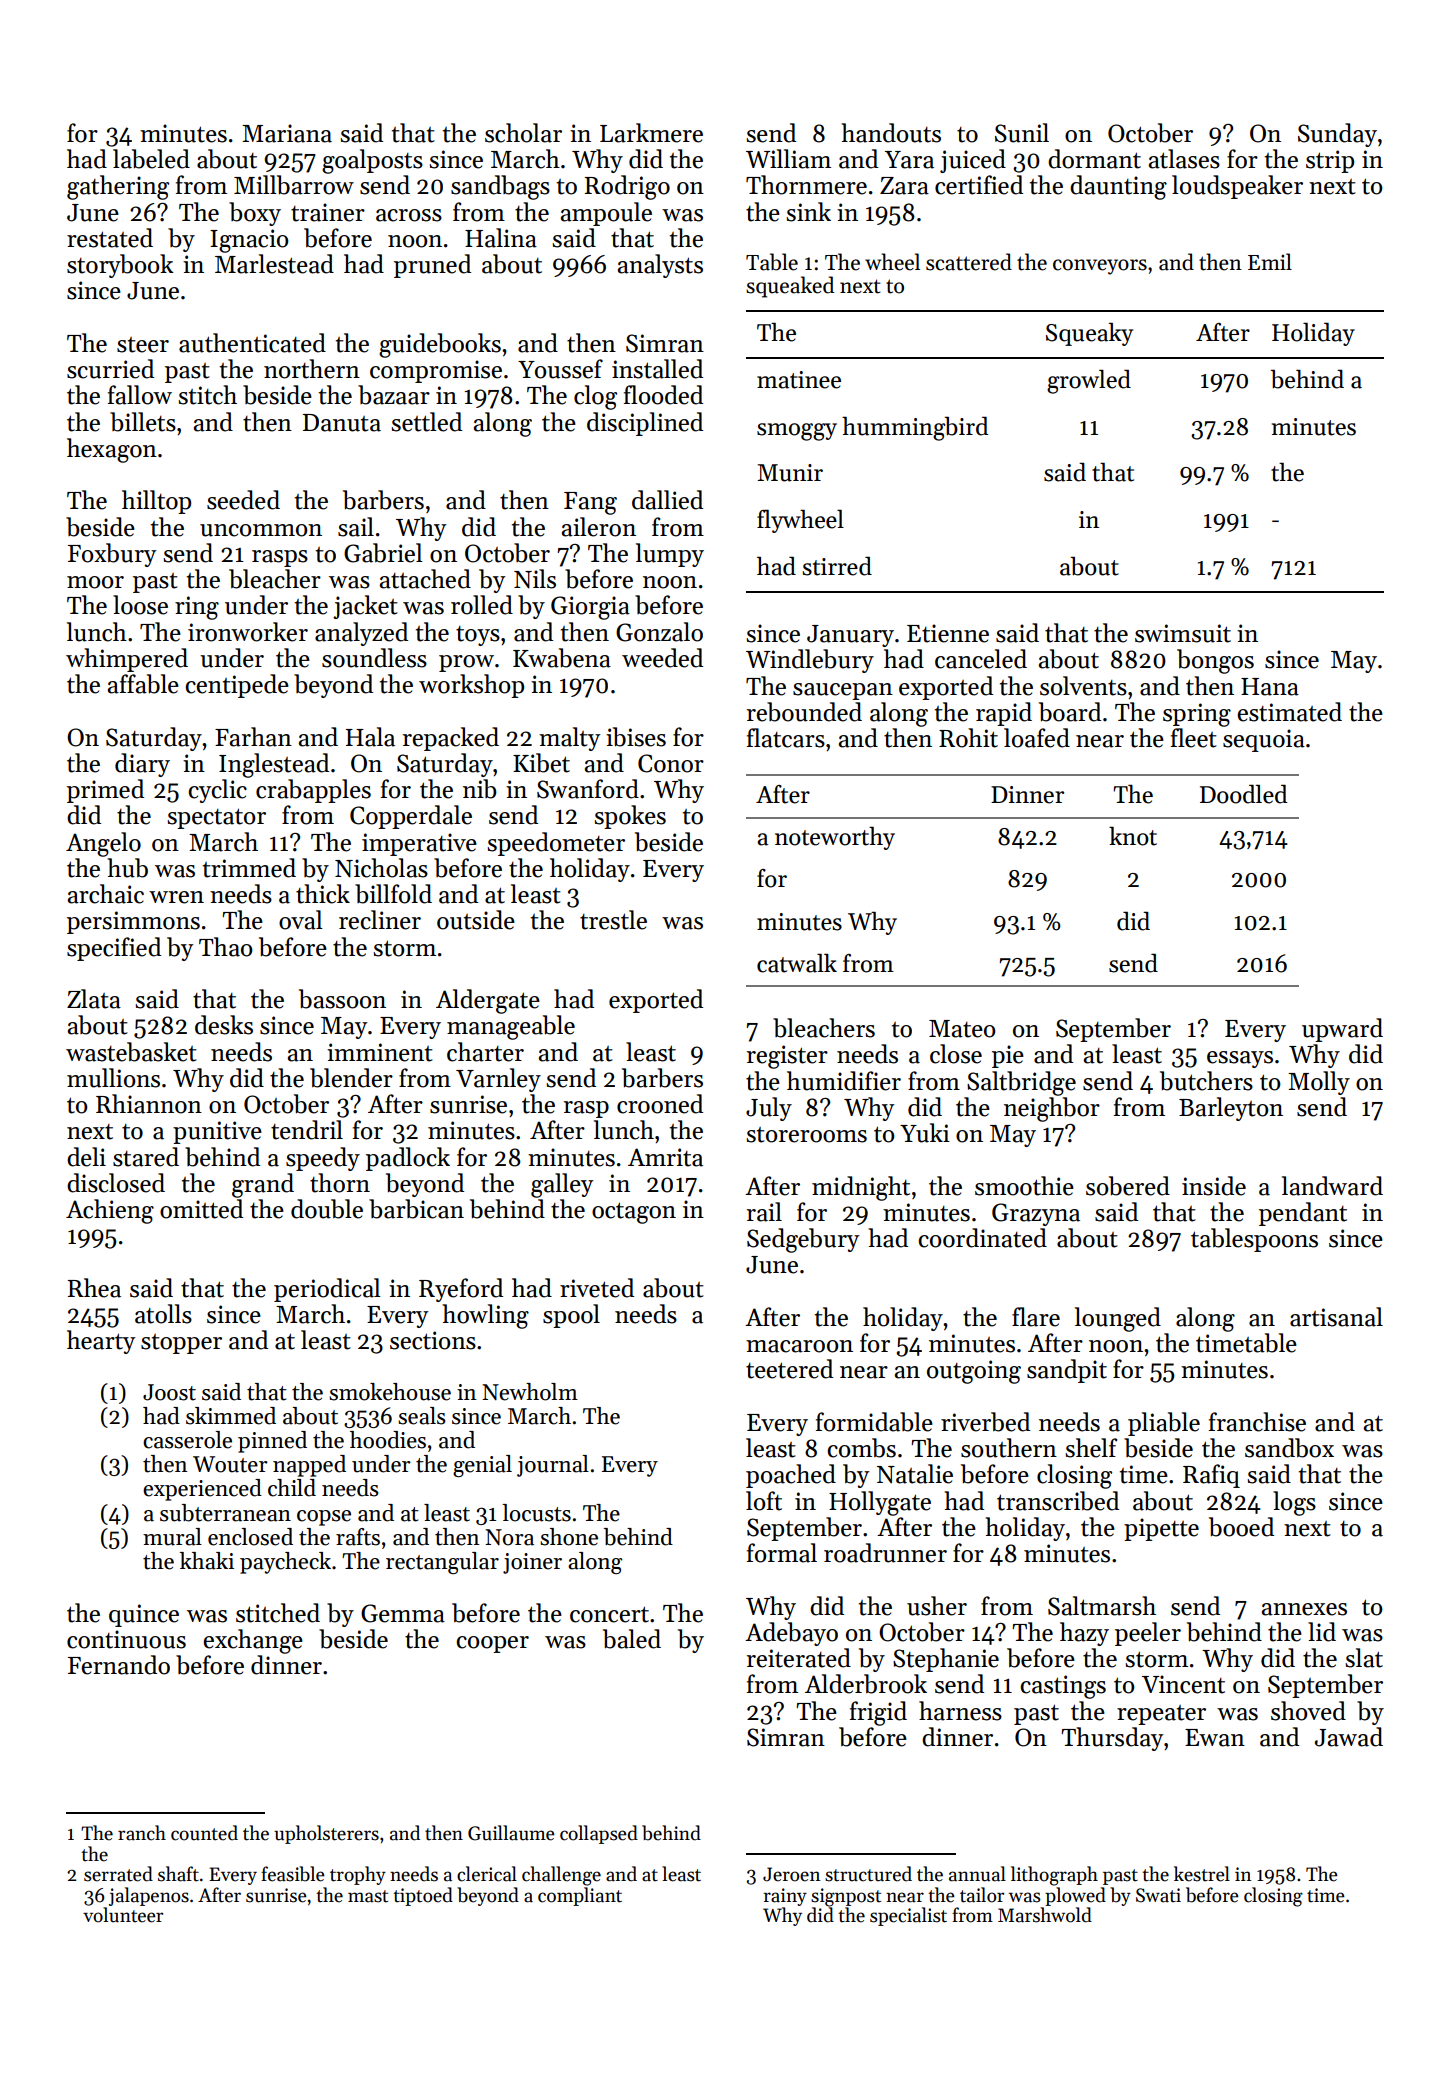 The image size is (1450, 2100). What do you see at coordinates (287, 133) in the screenshot?
I see `Mariana` at bounding box center [287, 133].
